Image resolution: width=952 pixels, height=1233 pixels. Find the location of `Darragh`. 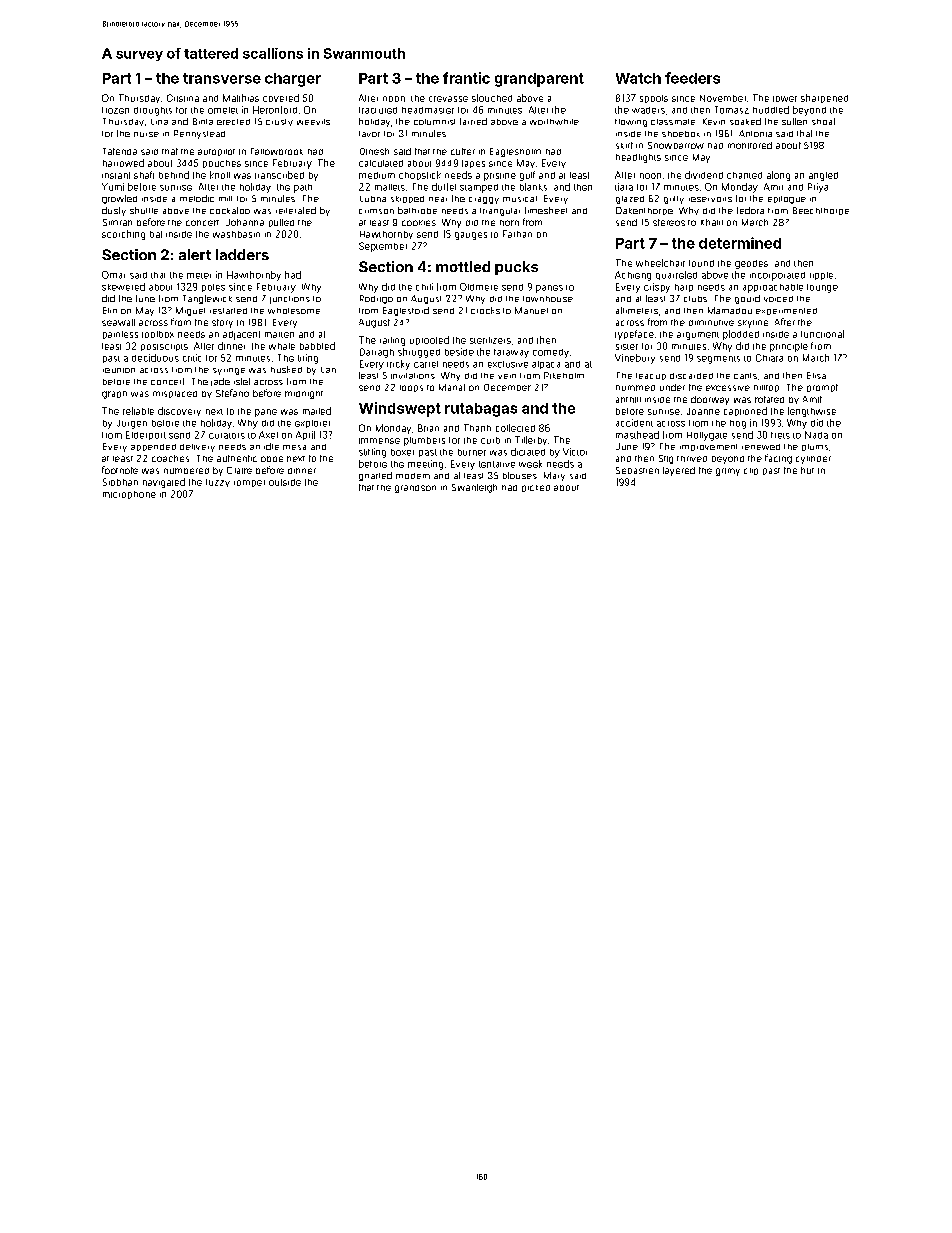

Darragh is located at coordinates (377, 353).
